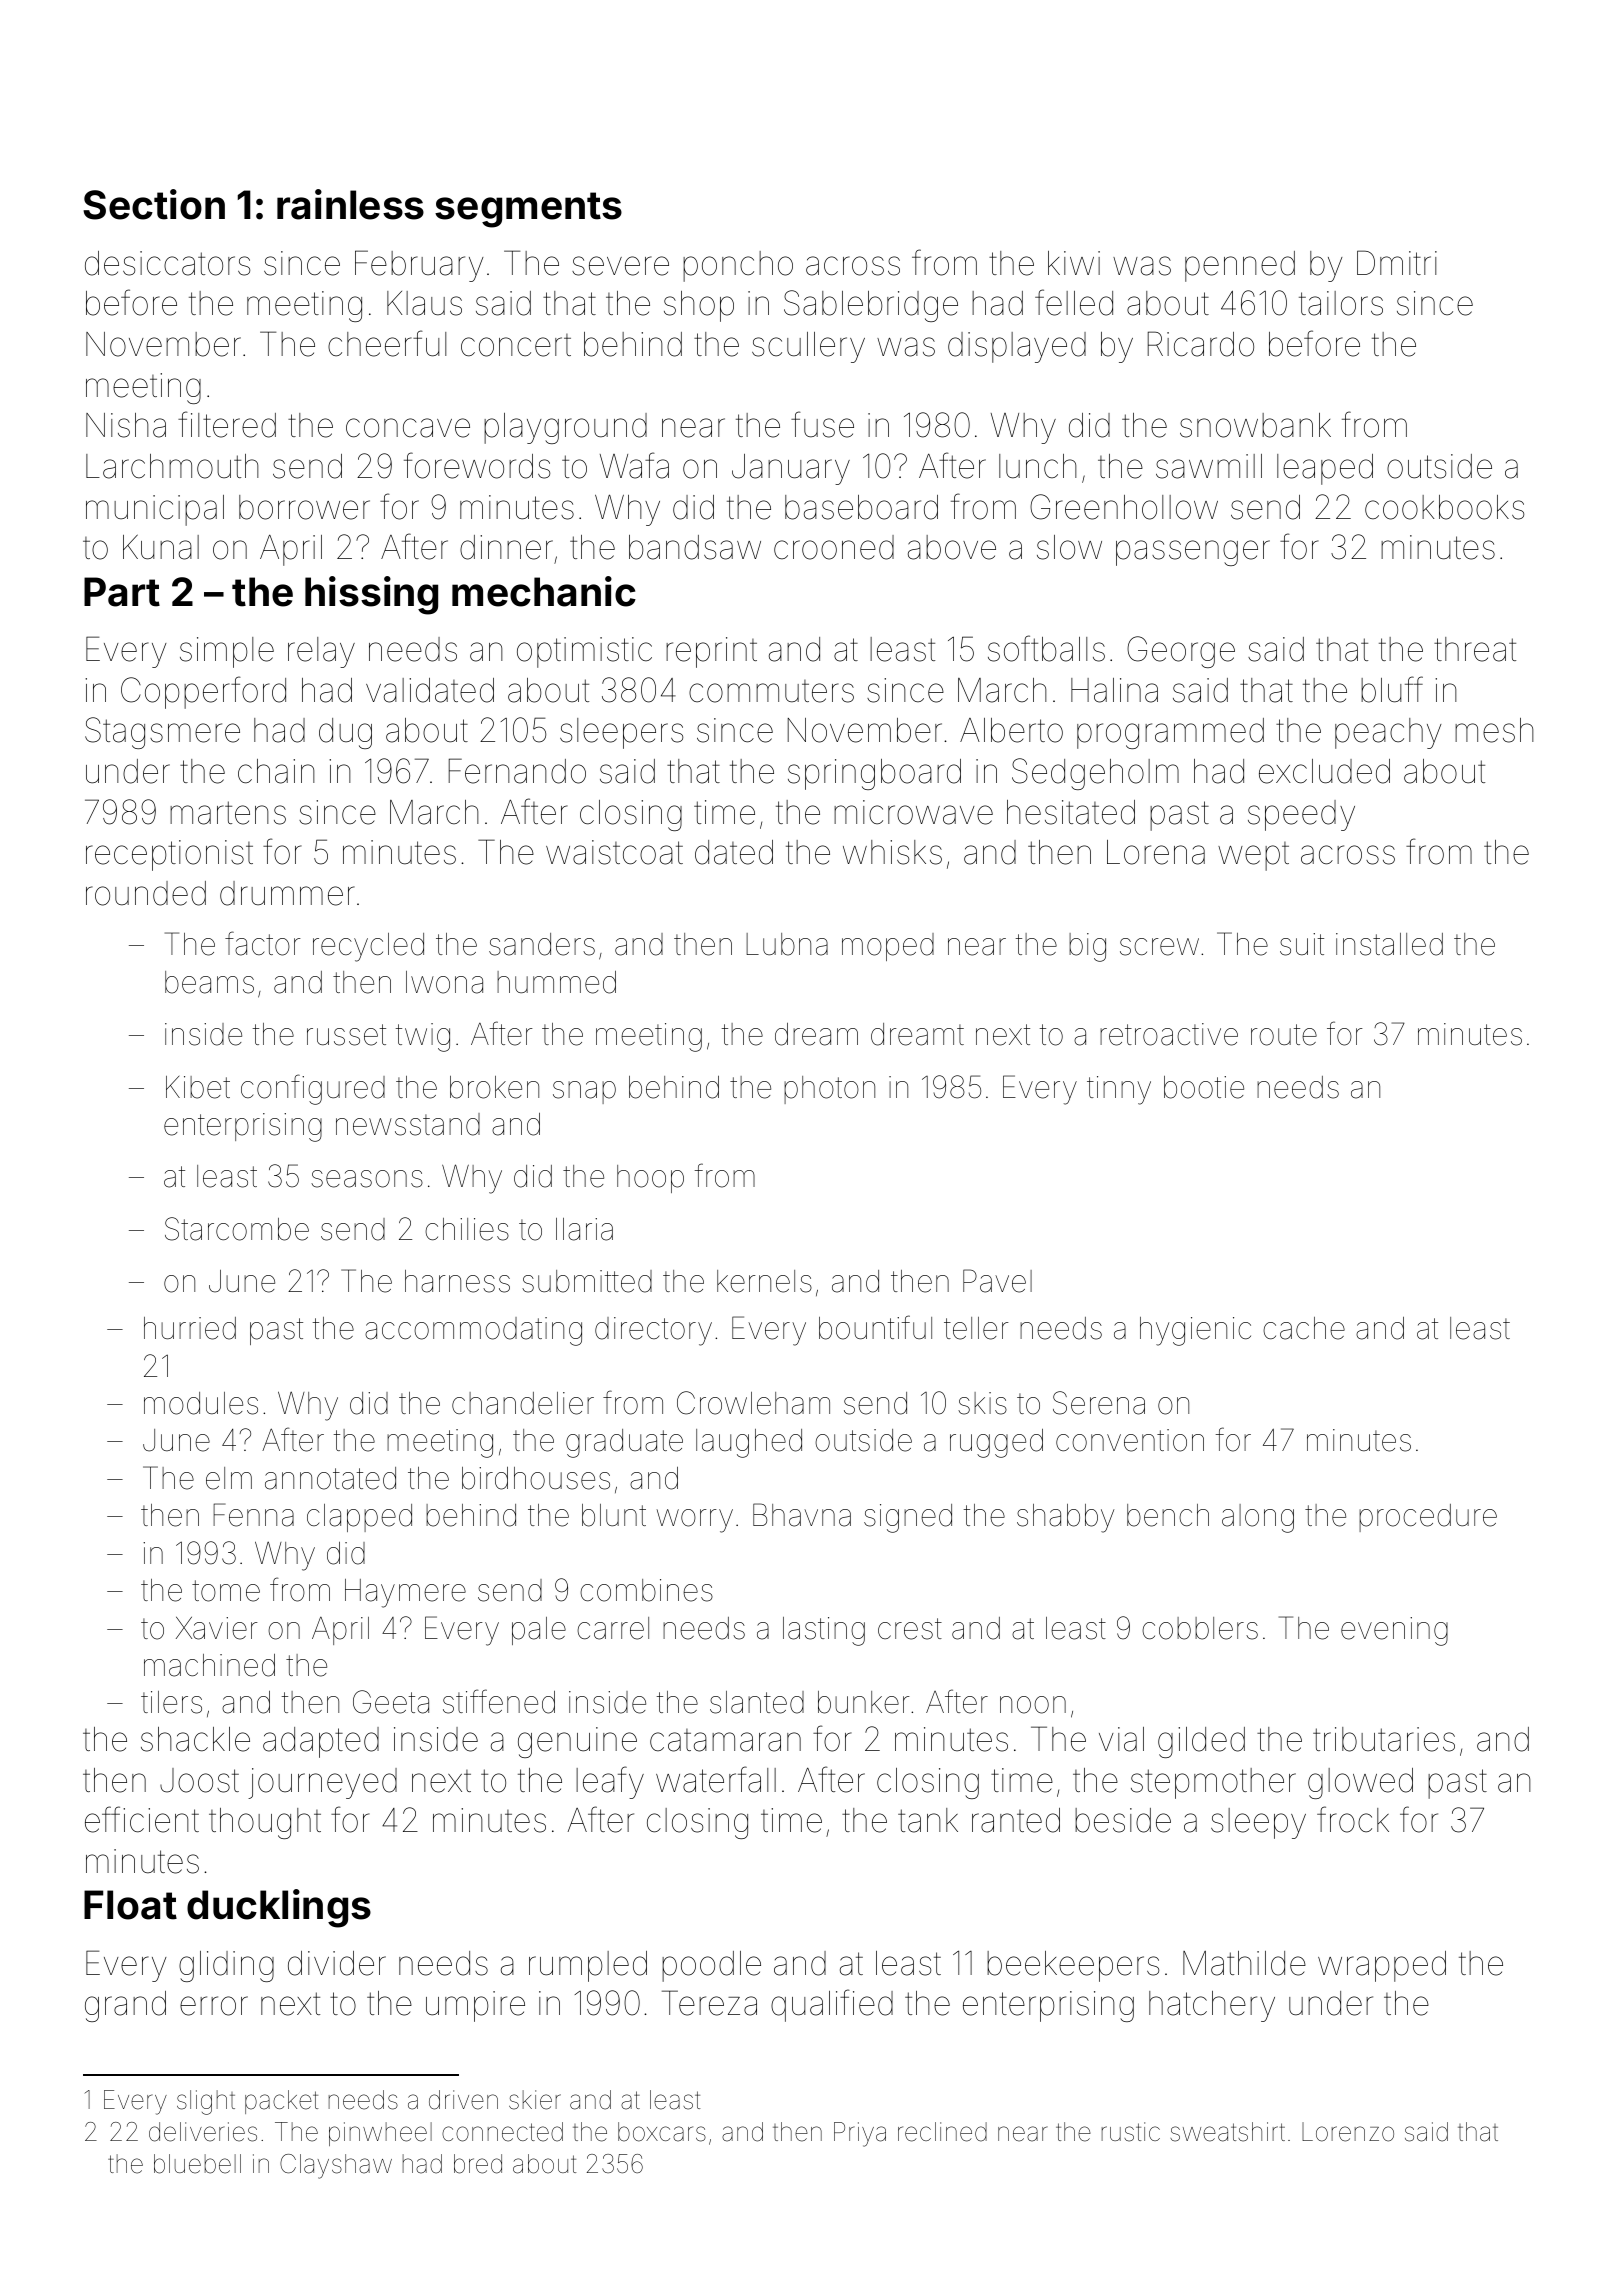  What do you see at coordinates (942, 2132) in the page?
I see `reclined` at bounding box center [942, 2132].
